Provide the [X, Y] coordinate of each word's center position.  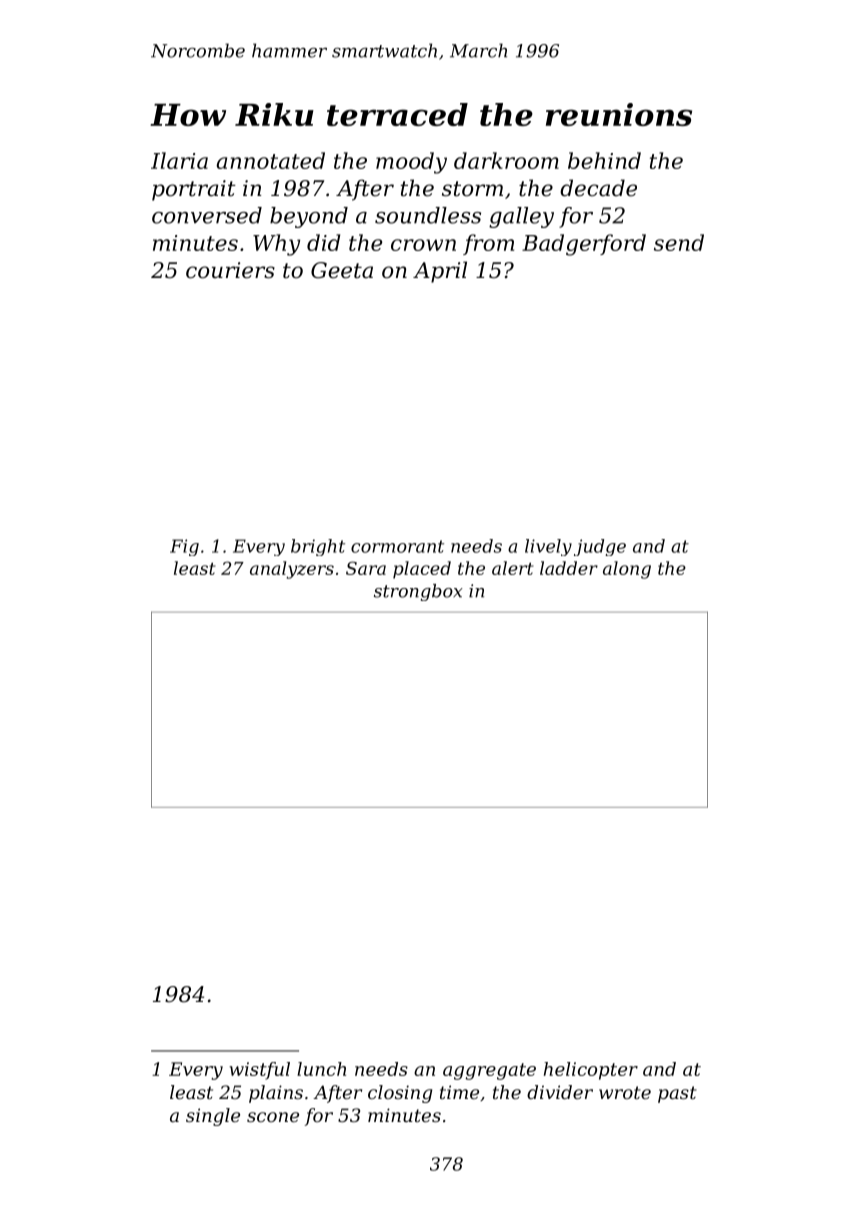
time [459, 1092]
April [440, 272]
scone [273, 1117]
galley [521, 217]
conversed [207, 215]
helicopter [591, 1071]
